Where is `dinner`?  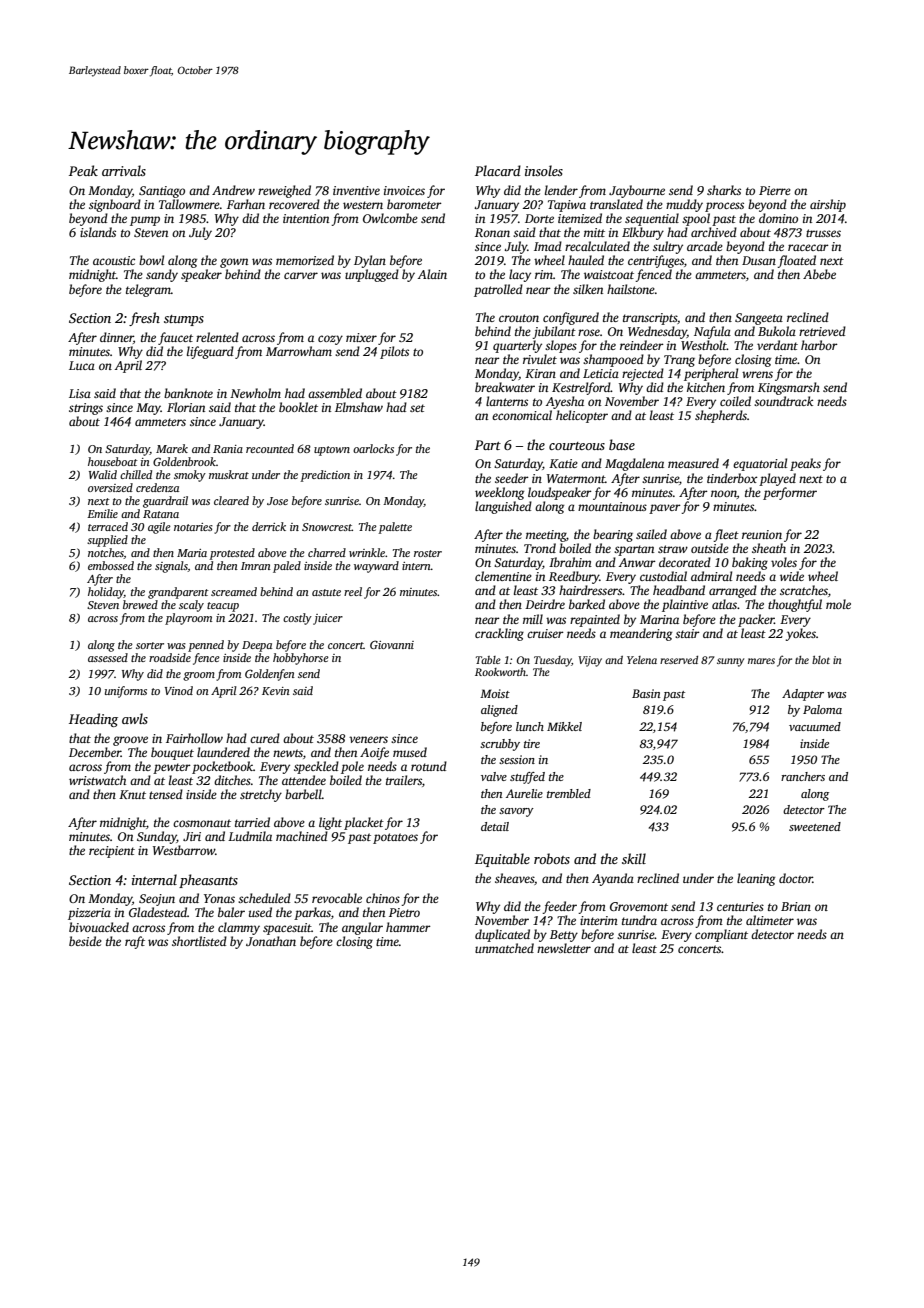 dinner is located at coordinates (116, 337).
